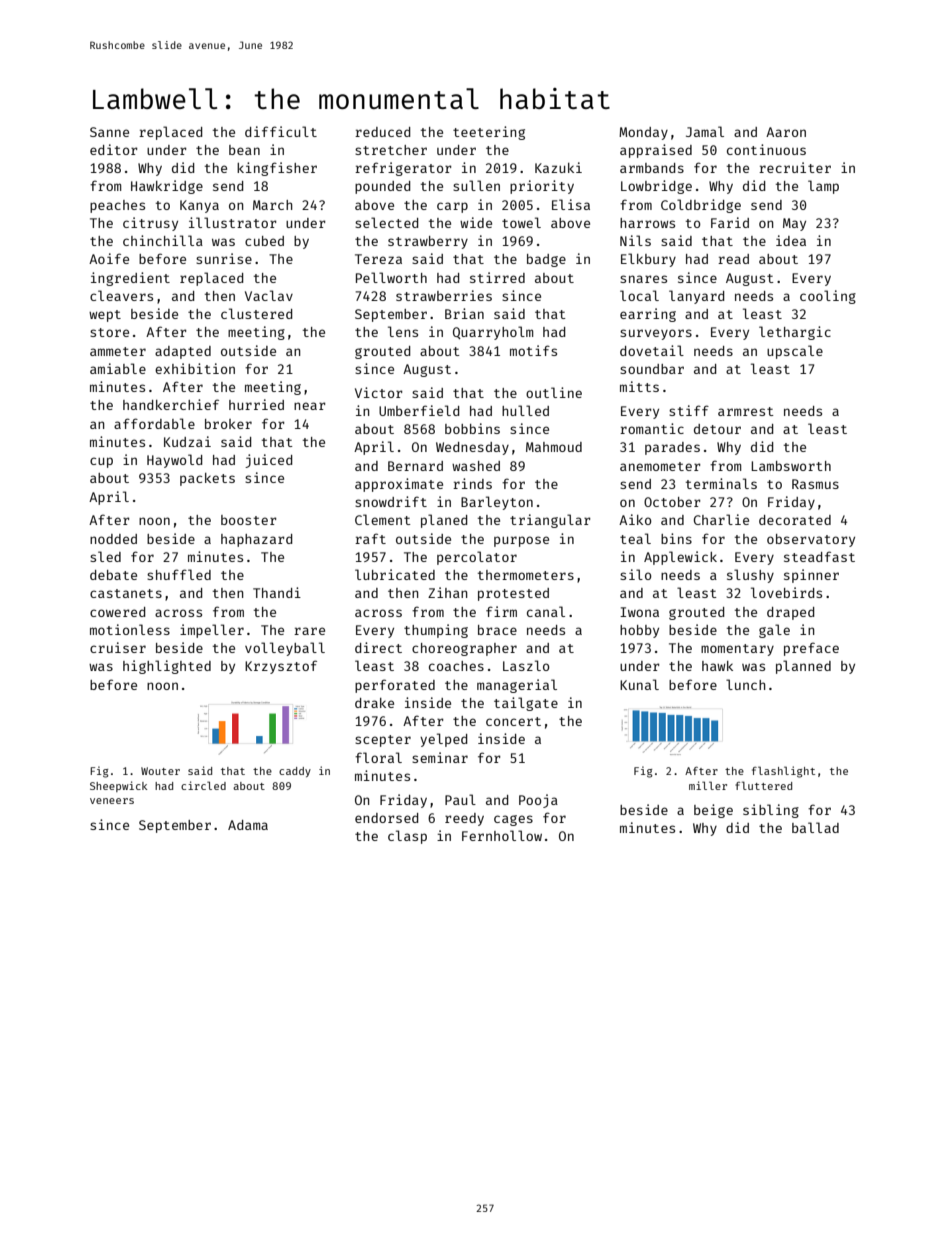 The height and width of the screenshot is (1233, 952). Describe the element at coordinates (382, 132) in the screenshot. I see `reduced` at that location.
